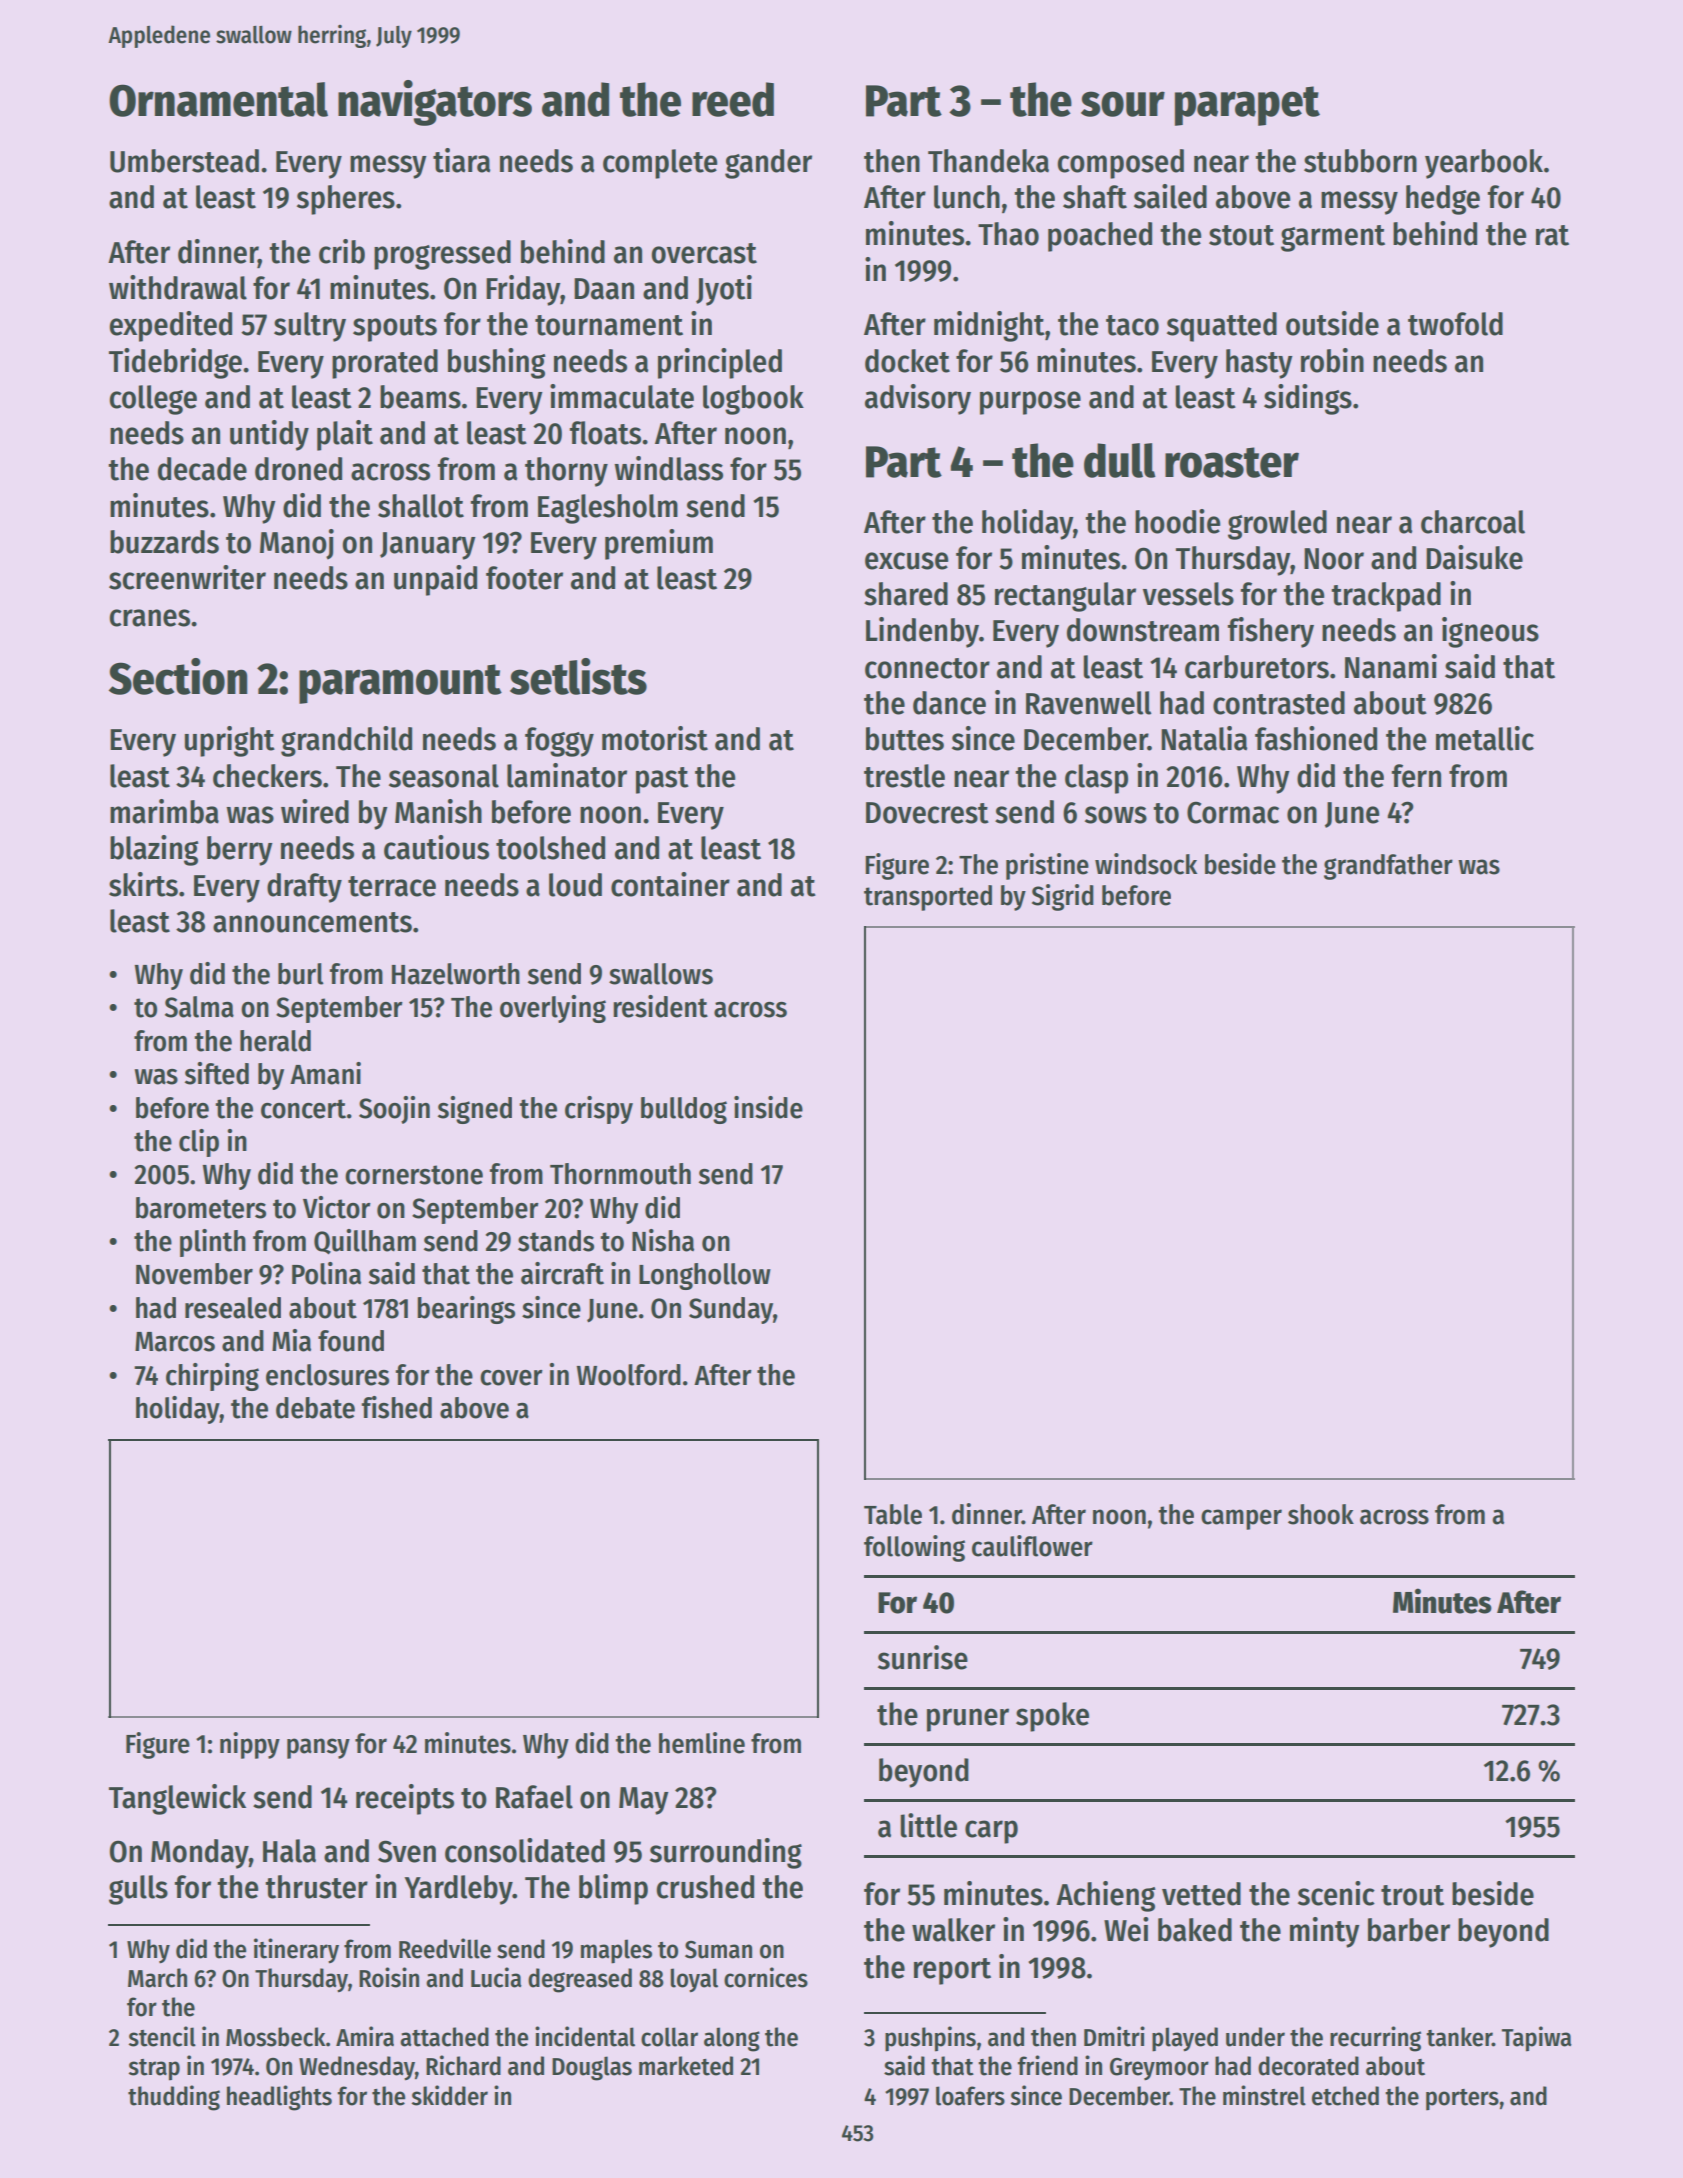 The image size is (1683, 2178). I want to click on Hazelworth, so click(456, 974).
